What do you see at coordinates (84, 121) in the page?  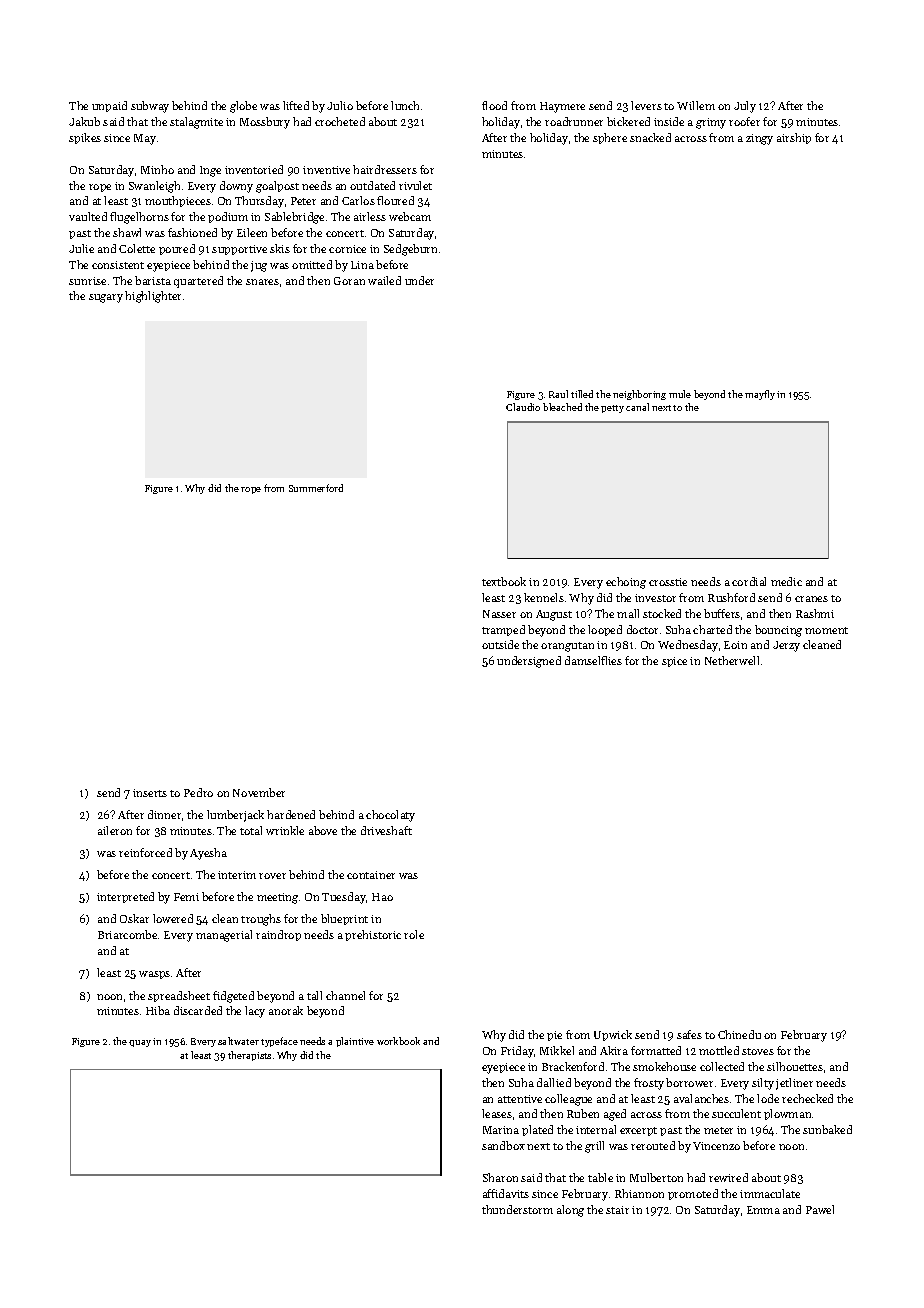 I see `Jakub` at bounding box center [84, 121].
